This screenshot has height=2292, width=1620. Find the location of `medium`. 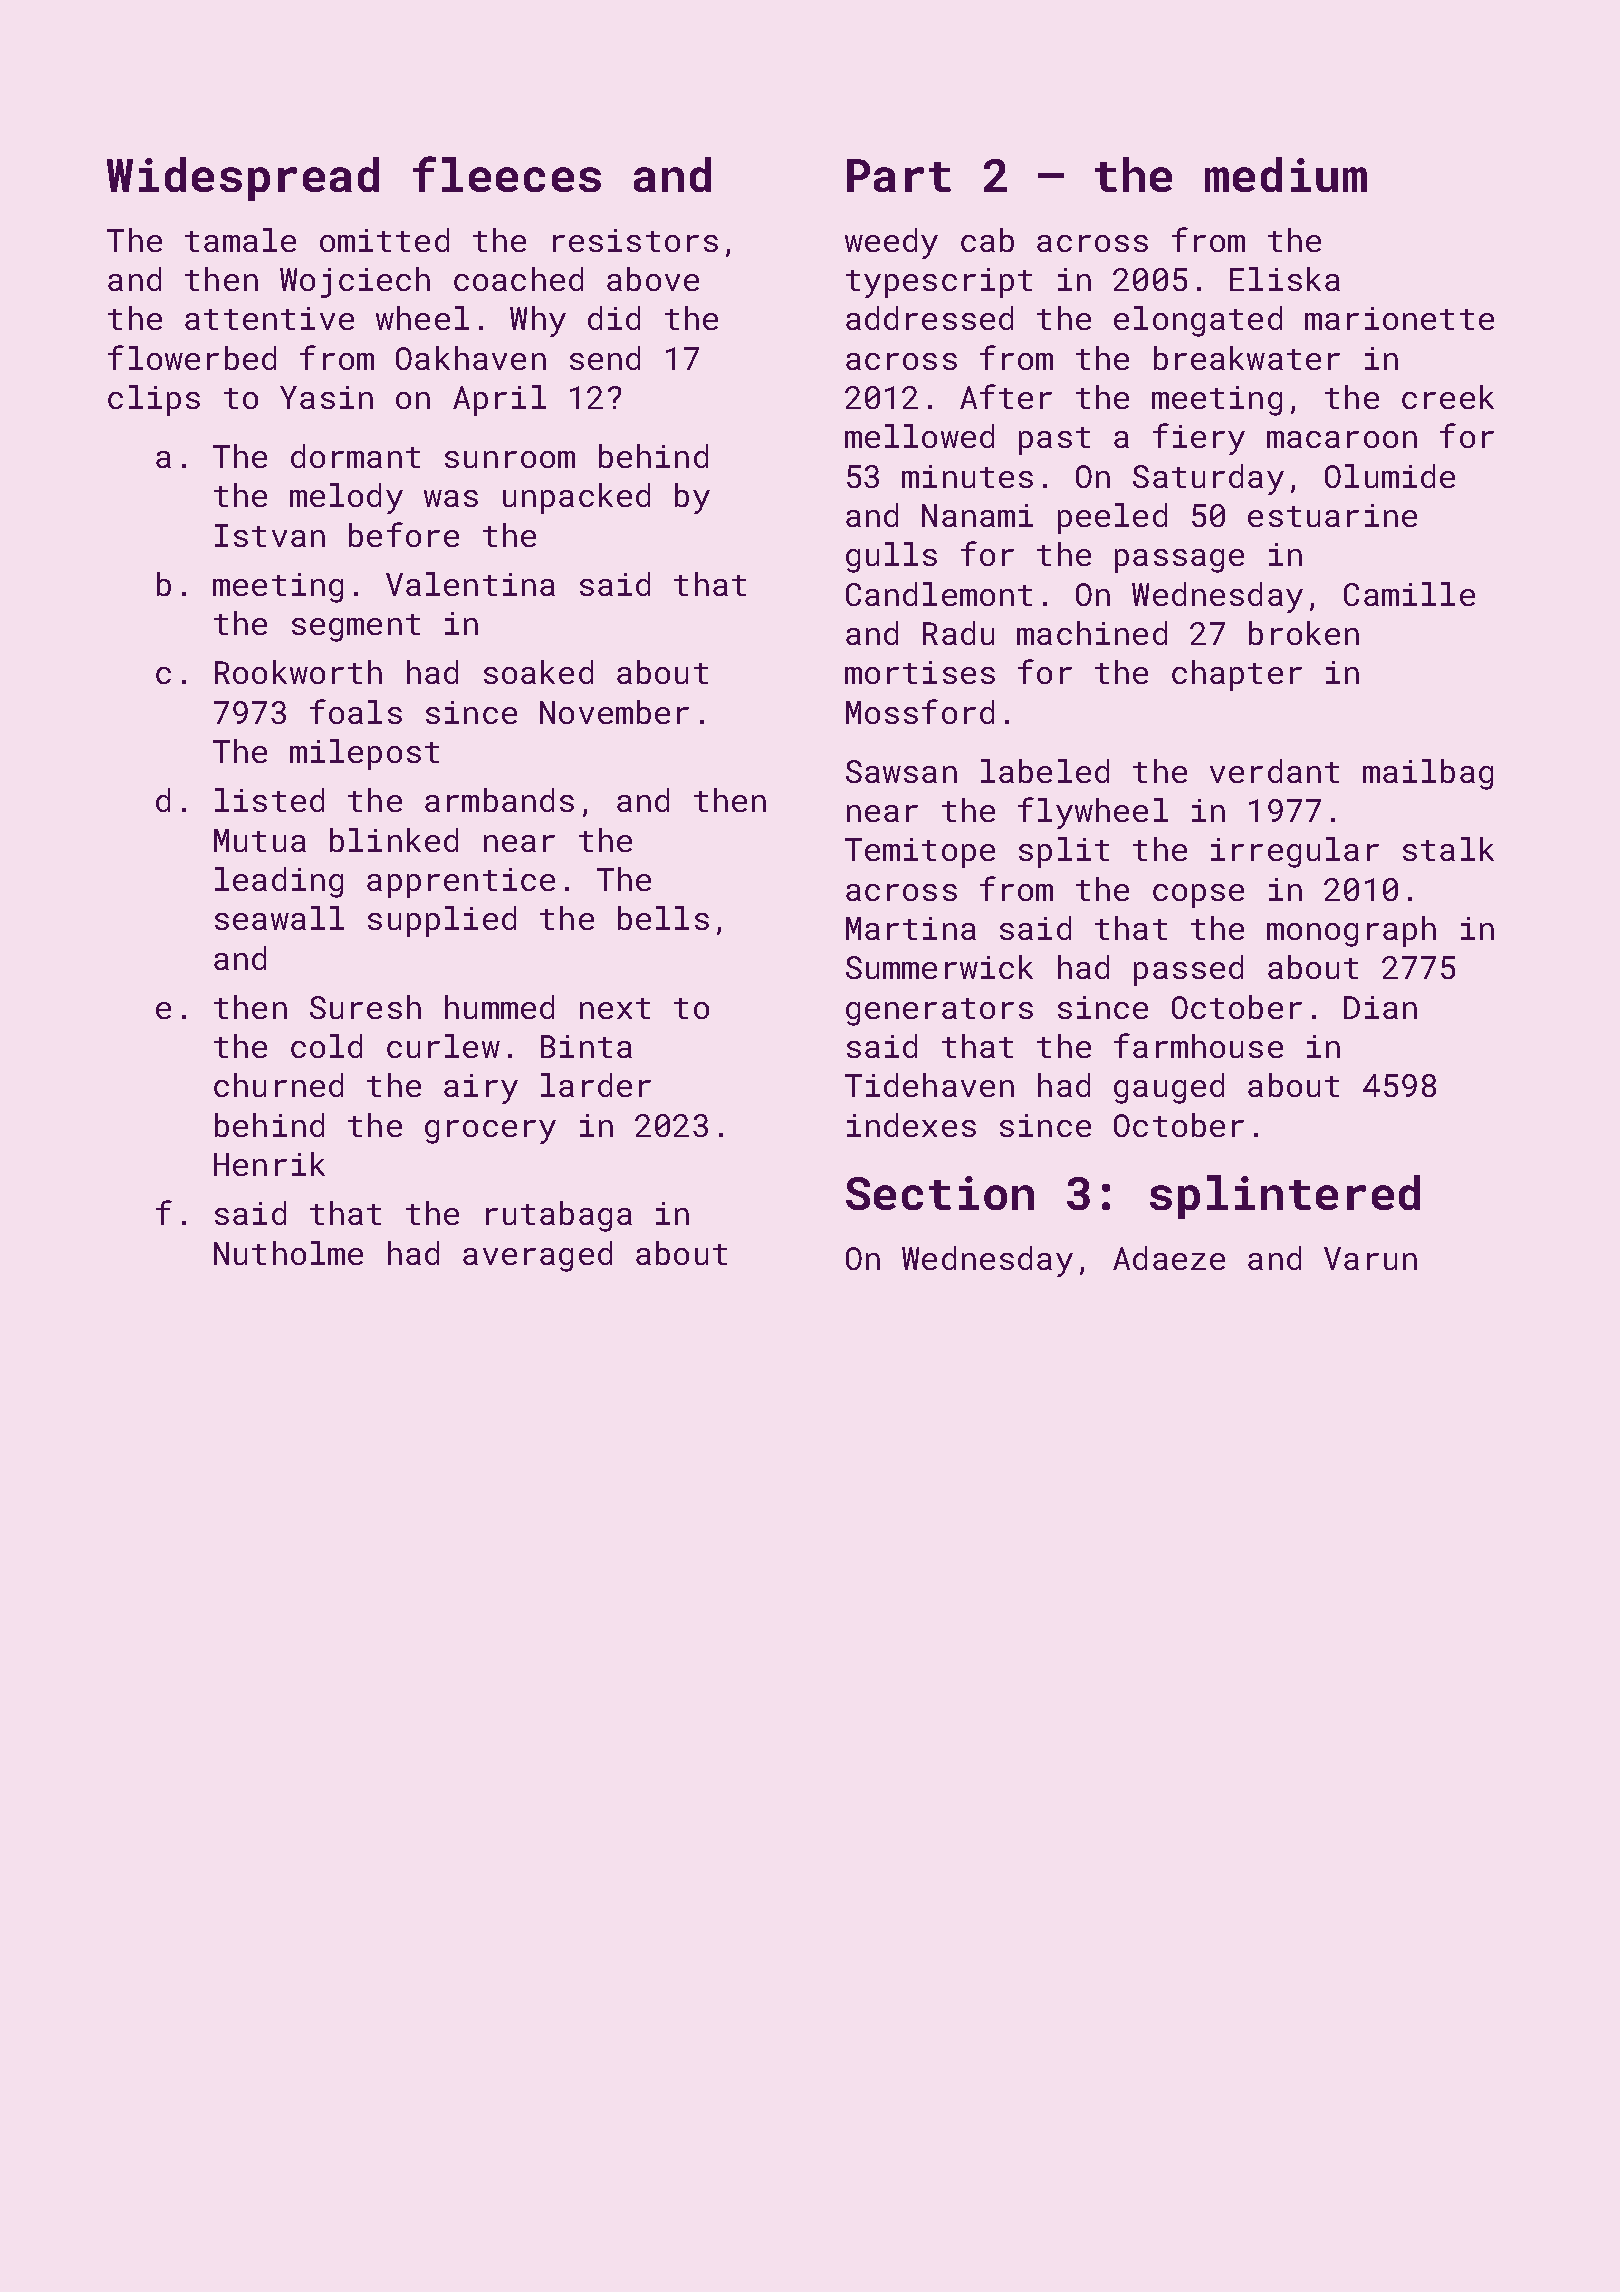

medium is located at coordinates (1286, 174).
